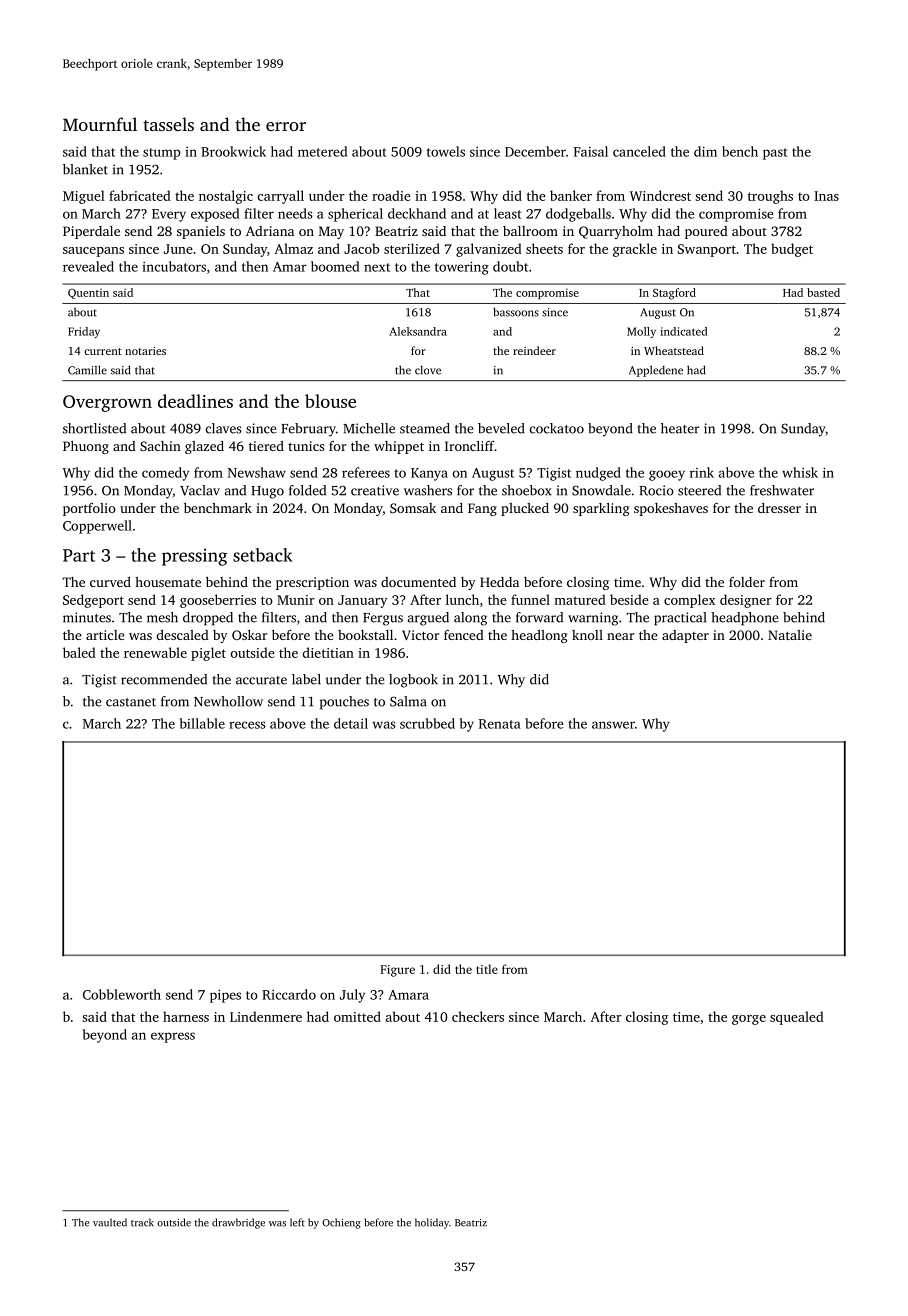 The width and height of the image is (908, 1316). I want to click on towels, so click(446, 151).
